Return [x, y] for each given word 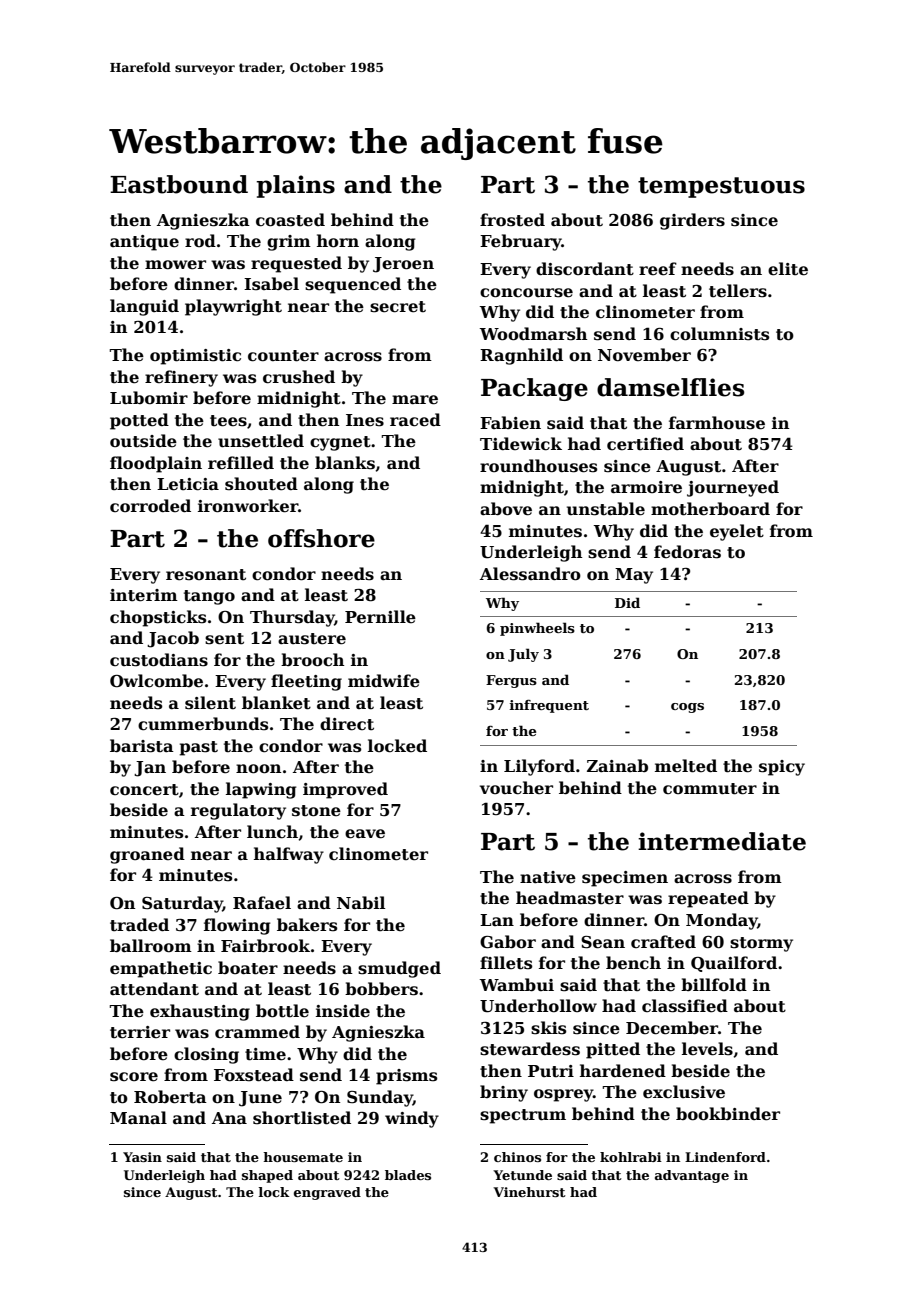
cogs [687, 708]
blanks [345, 463]
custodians [159, 660]
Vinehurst [529, 1192]
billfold [714, 985]
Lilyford [539, 767]
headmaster [570, 898]
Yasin [142, 1157]
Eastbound [179, 184]
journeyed [733, 488]
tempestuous [721, 187]
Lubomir [149, 398]
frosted [512, 220]
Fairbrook [265, 945]
